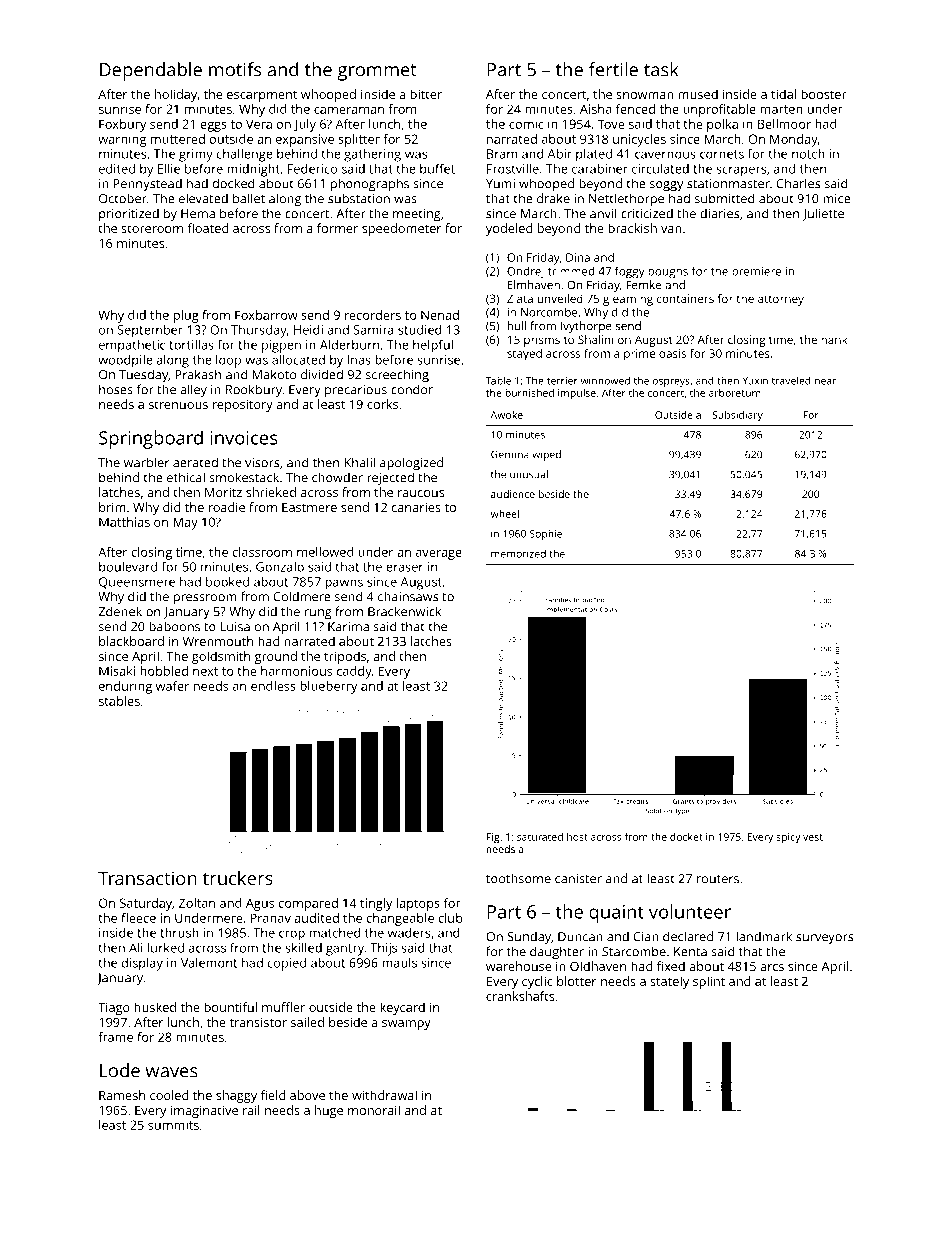  Describe the element at coordinates (426, 94) in the page. I see `bitter` at that location.
